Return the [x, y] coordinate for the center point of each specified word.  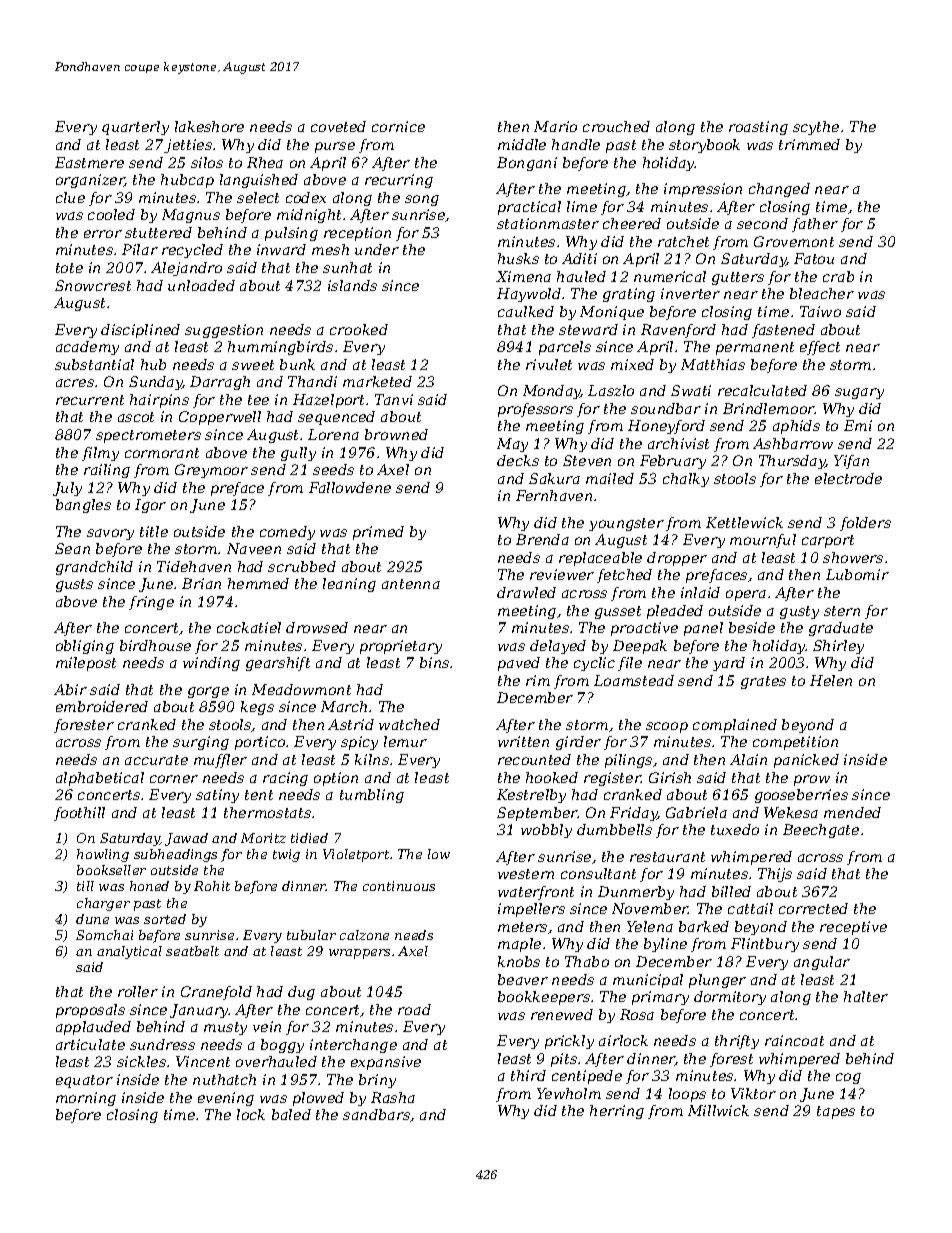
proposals [90, 1011]
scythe [816, 128]
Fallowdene [350, 487]
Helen [831, 680]
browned [396, 434]
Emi [858, 425]
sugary [859, 393]
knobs [519, 961]
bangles [83, 506]
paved [519, 664]
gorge [208, 692]
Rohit [212, 886]
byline [665, 945]
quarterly [135, 128]
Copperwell [220, 418]
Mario [555, 126]
